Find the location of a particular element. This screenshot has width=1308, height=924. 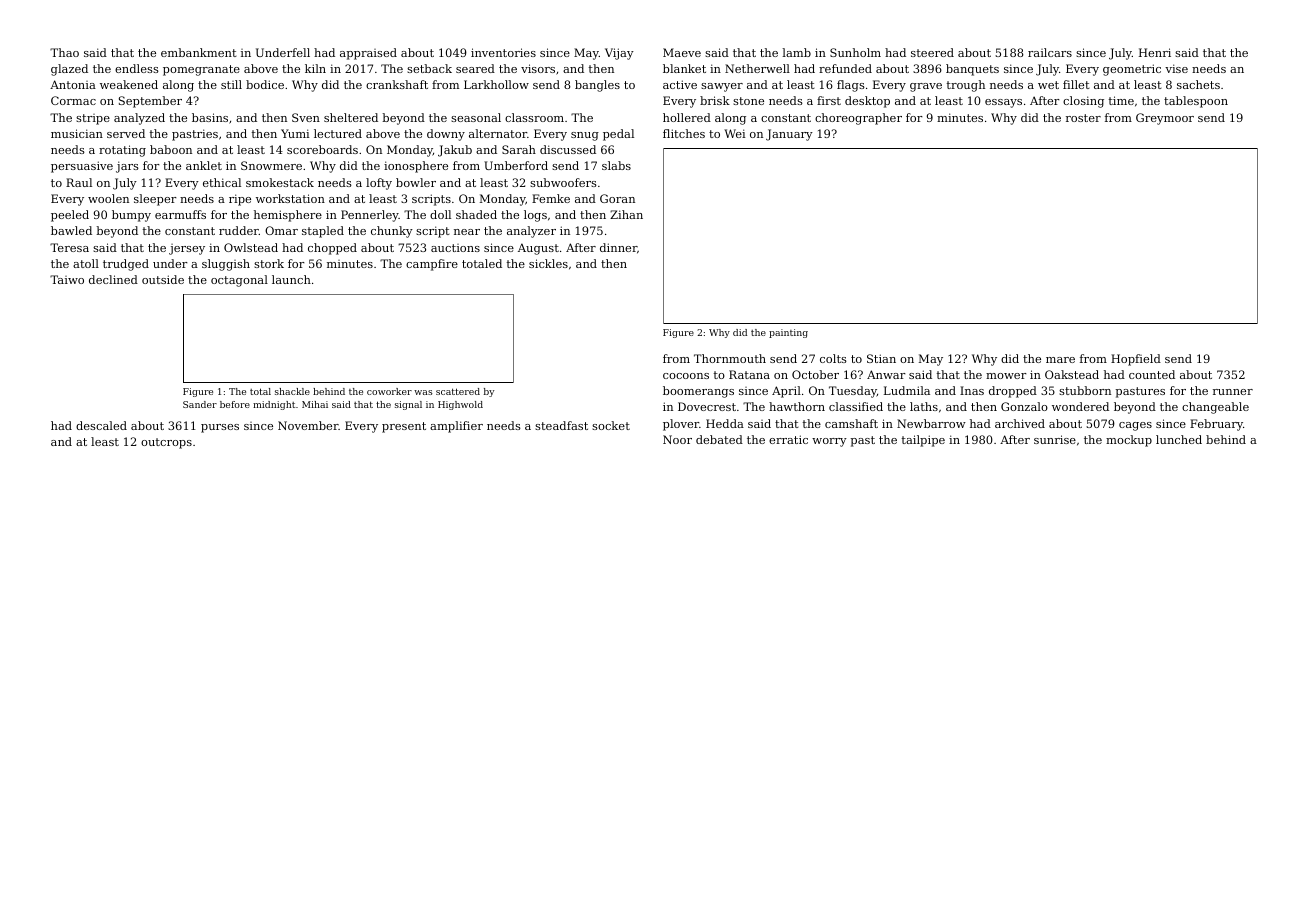

choreographer is located at coordinates (858, 119).
